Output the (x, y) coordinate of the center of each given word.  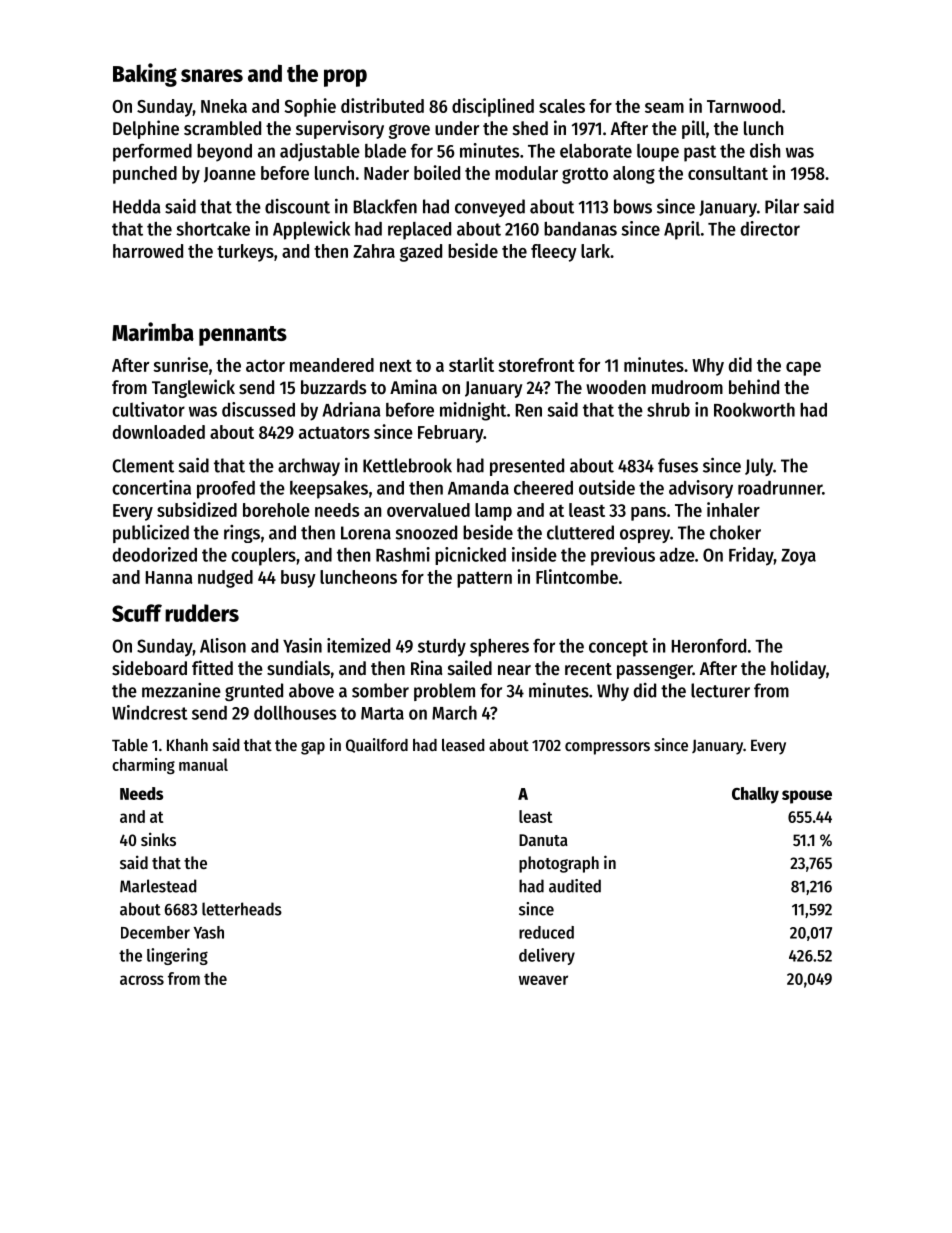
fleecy (554, 253)
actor (265, 365)
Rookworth (754, 410)
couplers (263, 557)
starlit (471, 364)
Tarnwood (744, 106)
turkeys (245, 253)
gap (313, 748)
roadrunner (780, 488)
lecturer (720, 690)
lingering (177, 956)
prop (345, 78)
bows (633, 206)
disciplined (493, 107)
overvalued (428, 510)
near (514, 670)
